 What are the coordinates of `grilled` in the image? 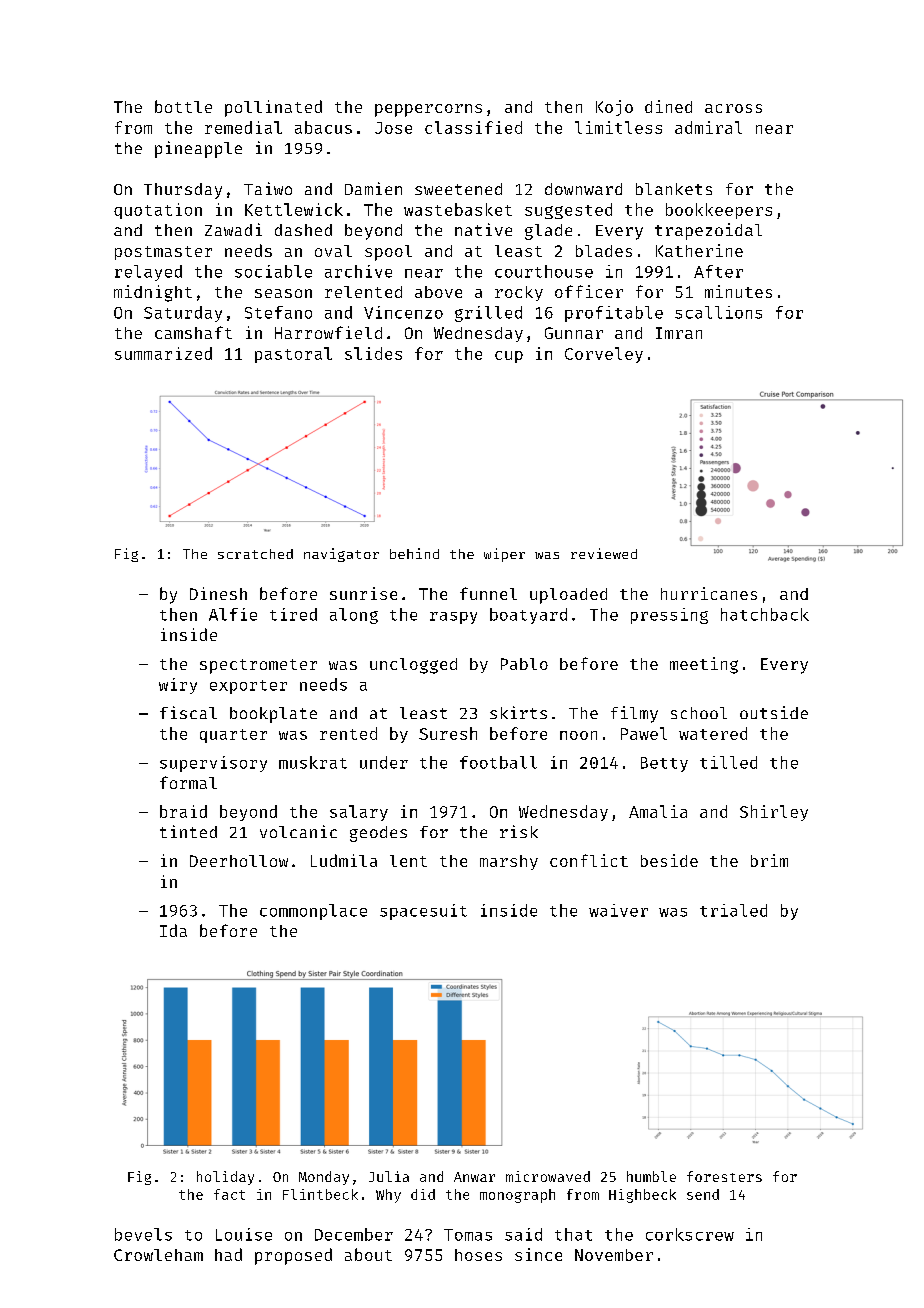 It's located at (488, 314).
